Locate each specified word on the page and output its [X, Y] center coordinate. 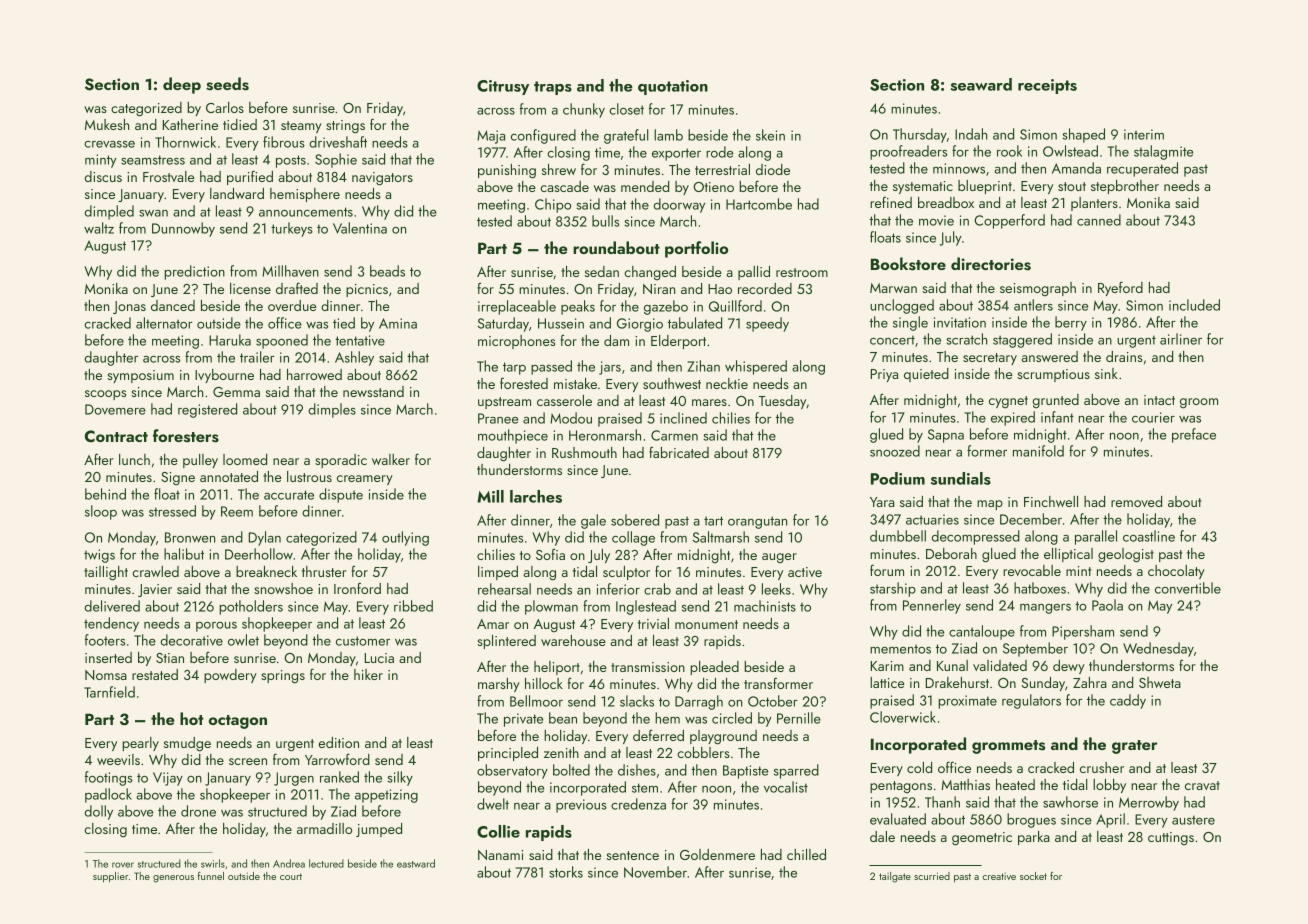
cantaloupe [982, 632]
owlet [243, 640]
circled [732, 718]
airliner [1181, 339]
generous [173, 879]
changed [650, 273]
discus [103, 176]
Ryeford [1120, 288]
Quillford [735, 306]
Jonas [129, 307]
